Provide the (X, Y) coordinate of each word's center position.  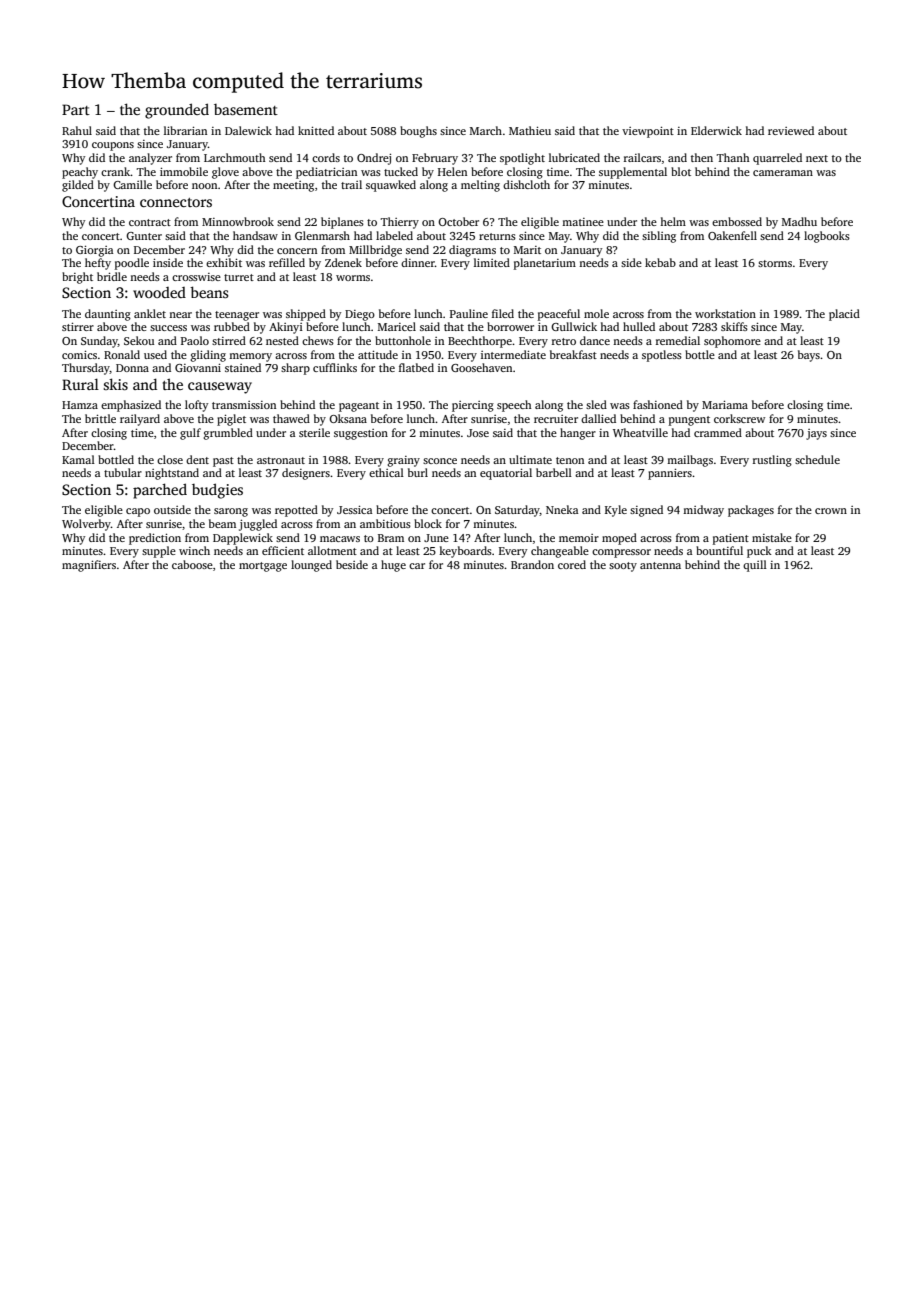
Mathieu (530, 130)
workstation (725, 313)
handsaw (255, 235)
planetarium (545, 264)
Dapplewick (243, 539)
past (223, 462)
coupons (113, 146)
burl (418, 472)
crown (831, 511)
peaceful (559, 315)
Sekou (139, 340)
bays (809, 356)
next (817, 158)
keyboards (465, 552)
